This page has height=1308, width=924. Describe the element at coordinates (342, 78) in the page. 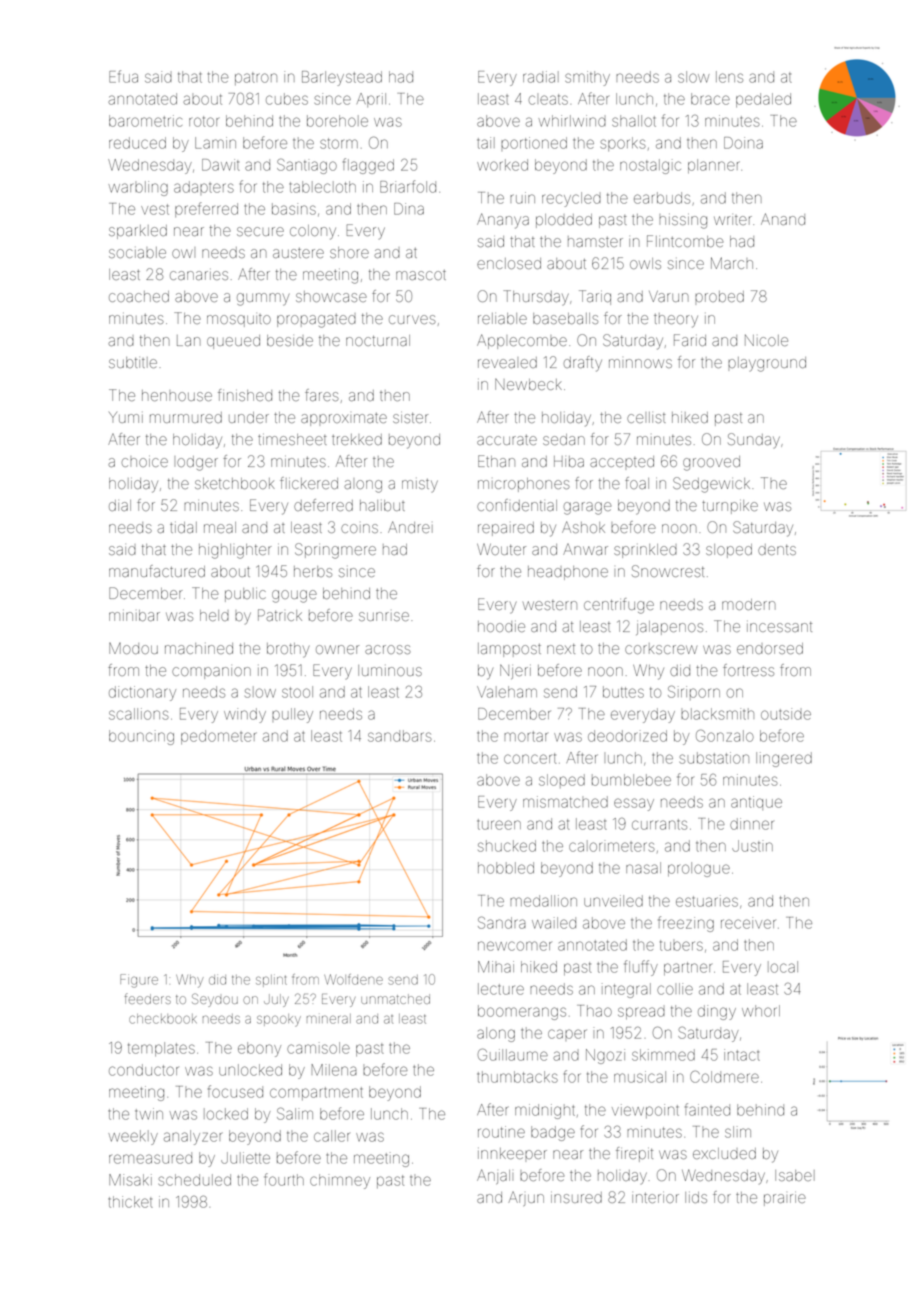

I see `Barleystead` at that location.
